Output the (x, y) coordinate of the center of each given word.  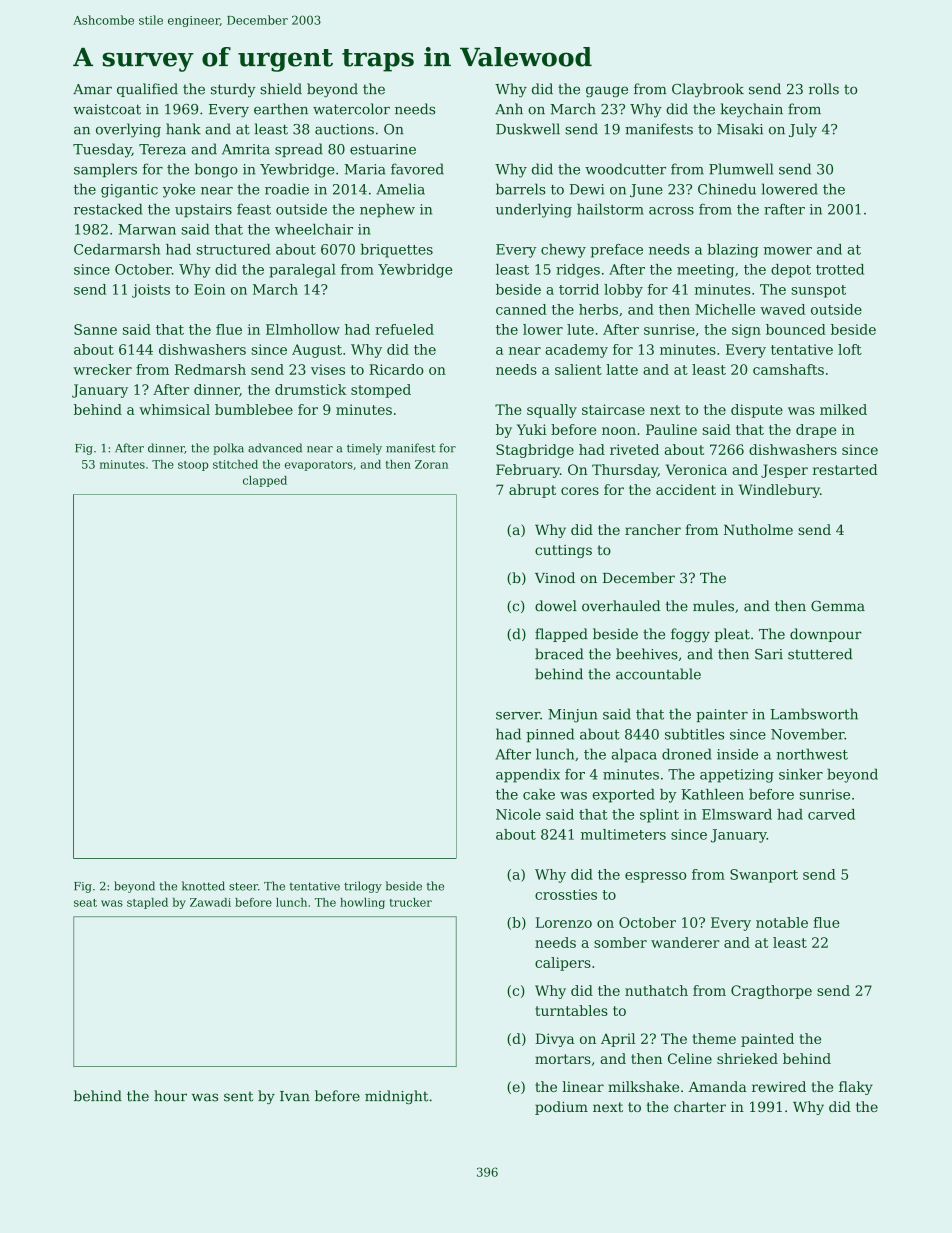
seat (85, 903)
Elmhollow (303, 329)
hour (170, 1096)
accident (686, 489)
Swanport (764, 876)
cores (580, 491)
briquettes (397, 251)
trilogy (363, 887)
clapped (265, 481)
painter (722, 715)
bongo (216, 170)
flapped (561, 635)
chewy (563, 251)
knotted (203, 886)
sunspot (818, 291)
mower (788, 251)
